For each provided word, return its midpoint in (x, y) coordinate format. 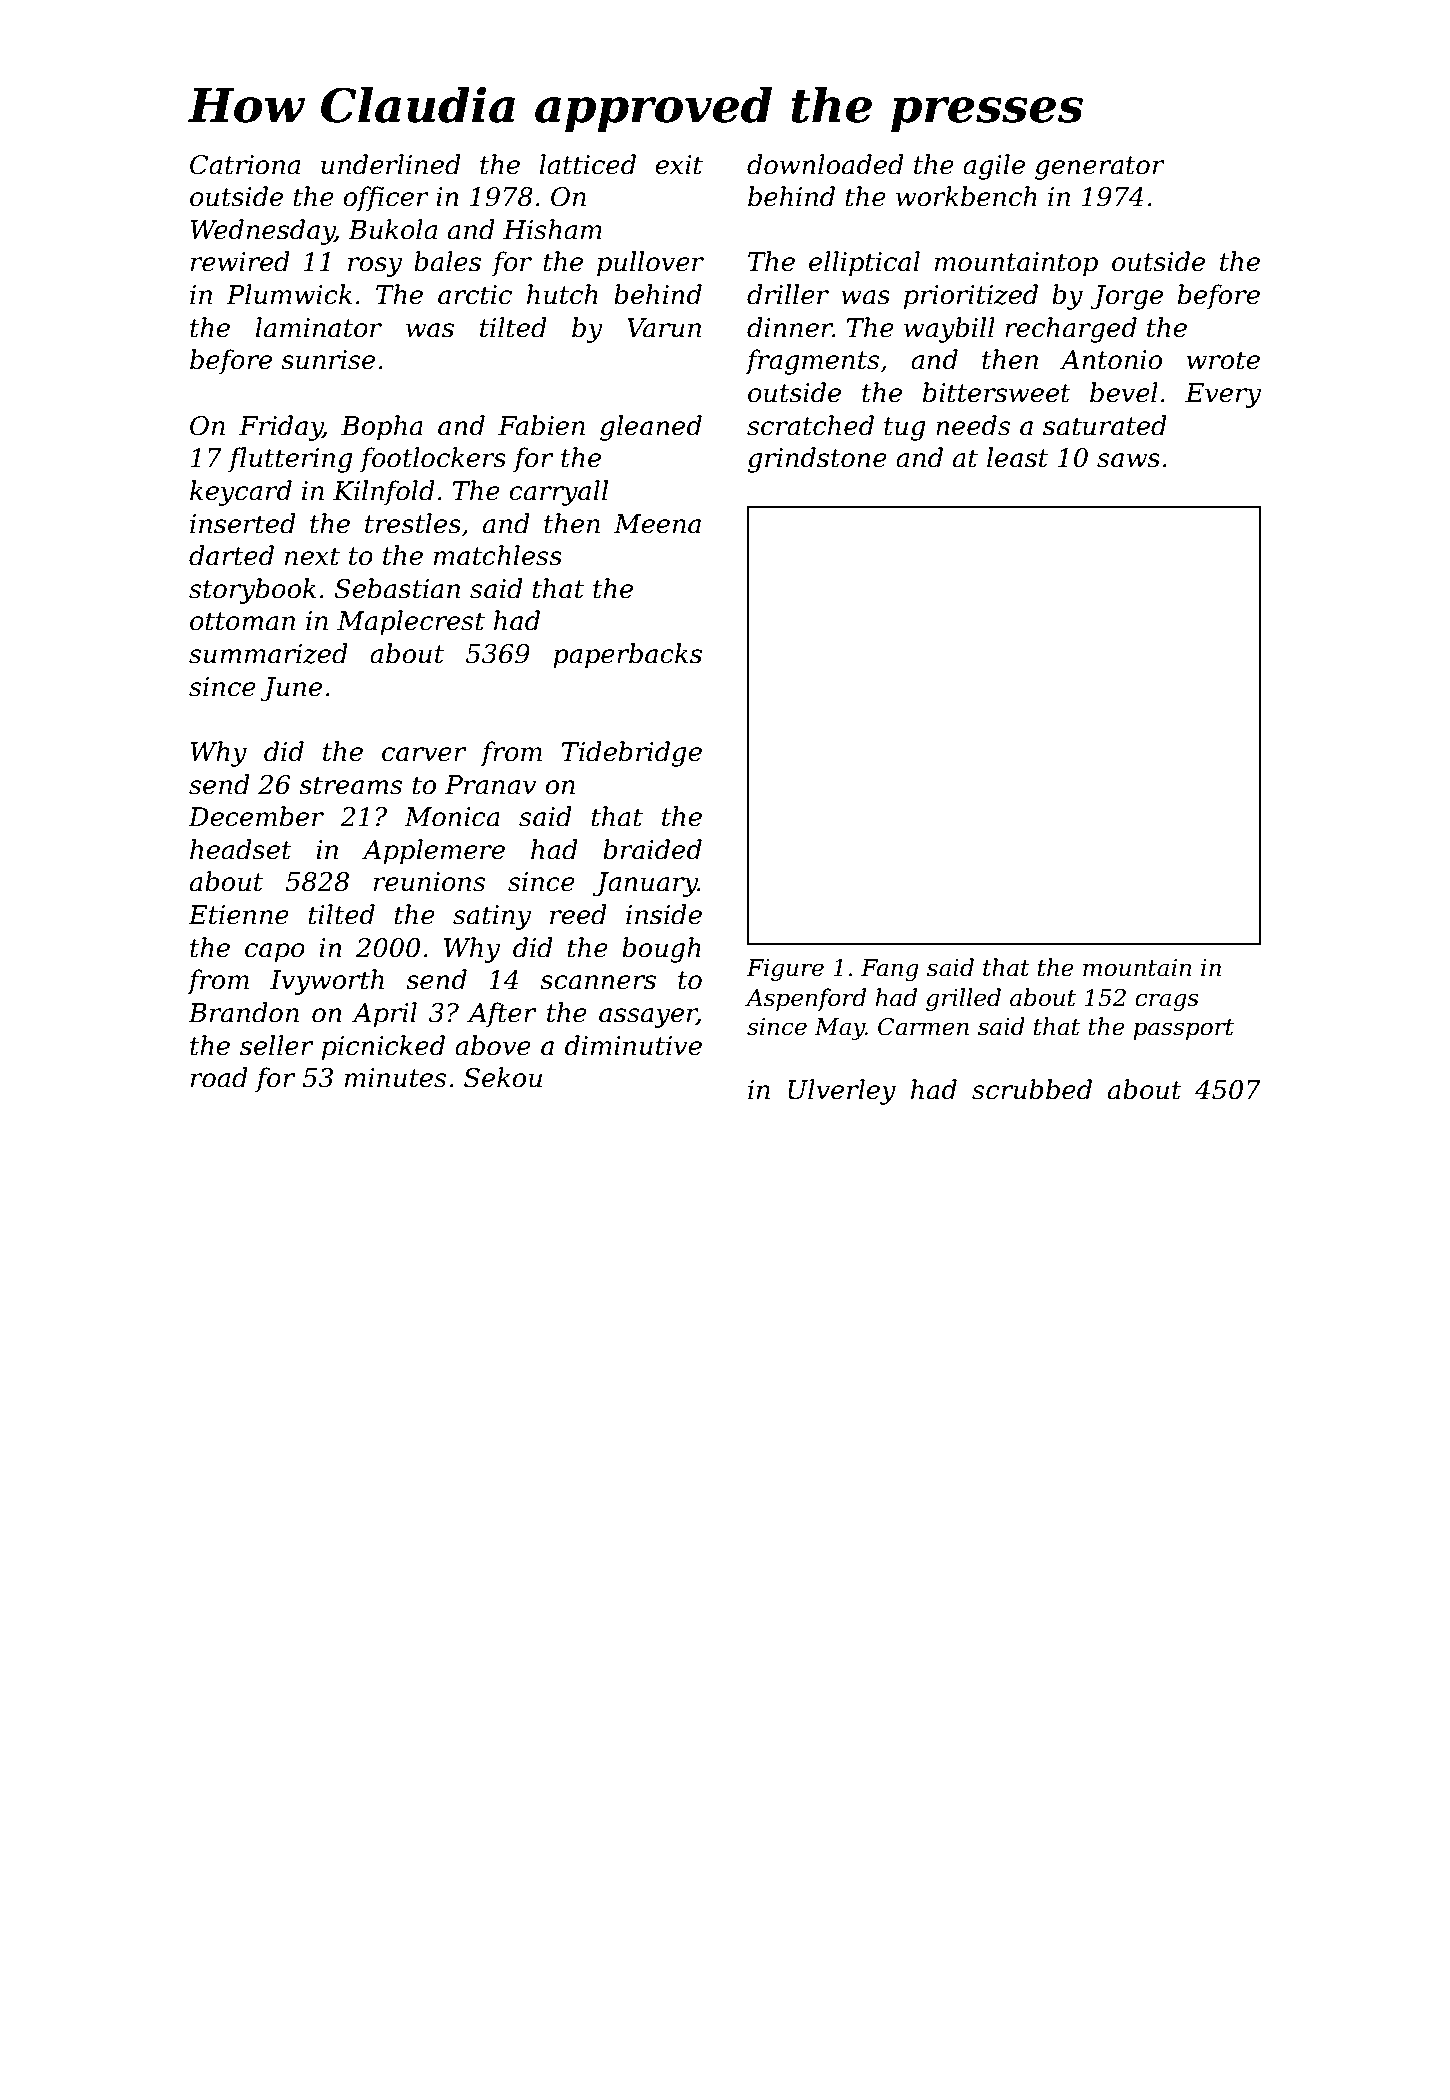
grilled (963, 999)
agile (994, 167)
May (839, 1029)
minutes (395, 1078)
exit (679, 165)
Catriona (245, 165)
